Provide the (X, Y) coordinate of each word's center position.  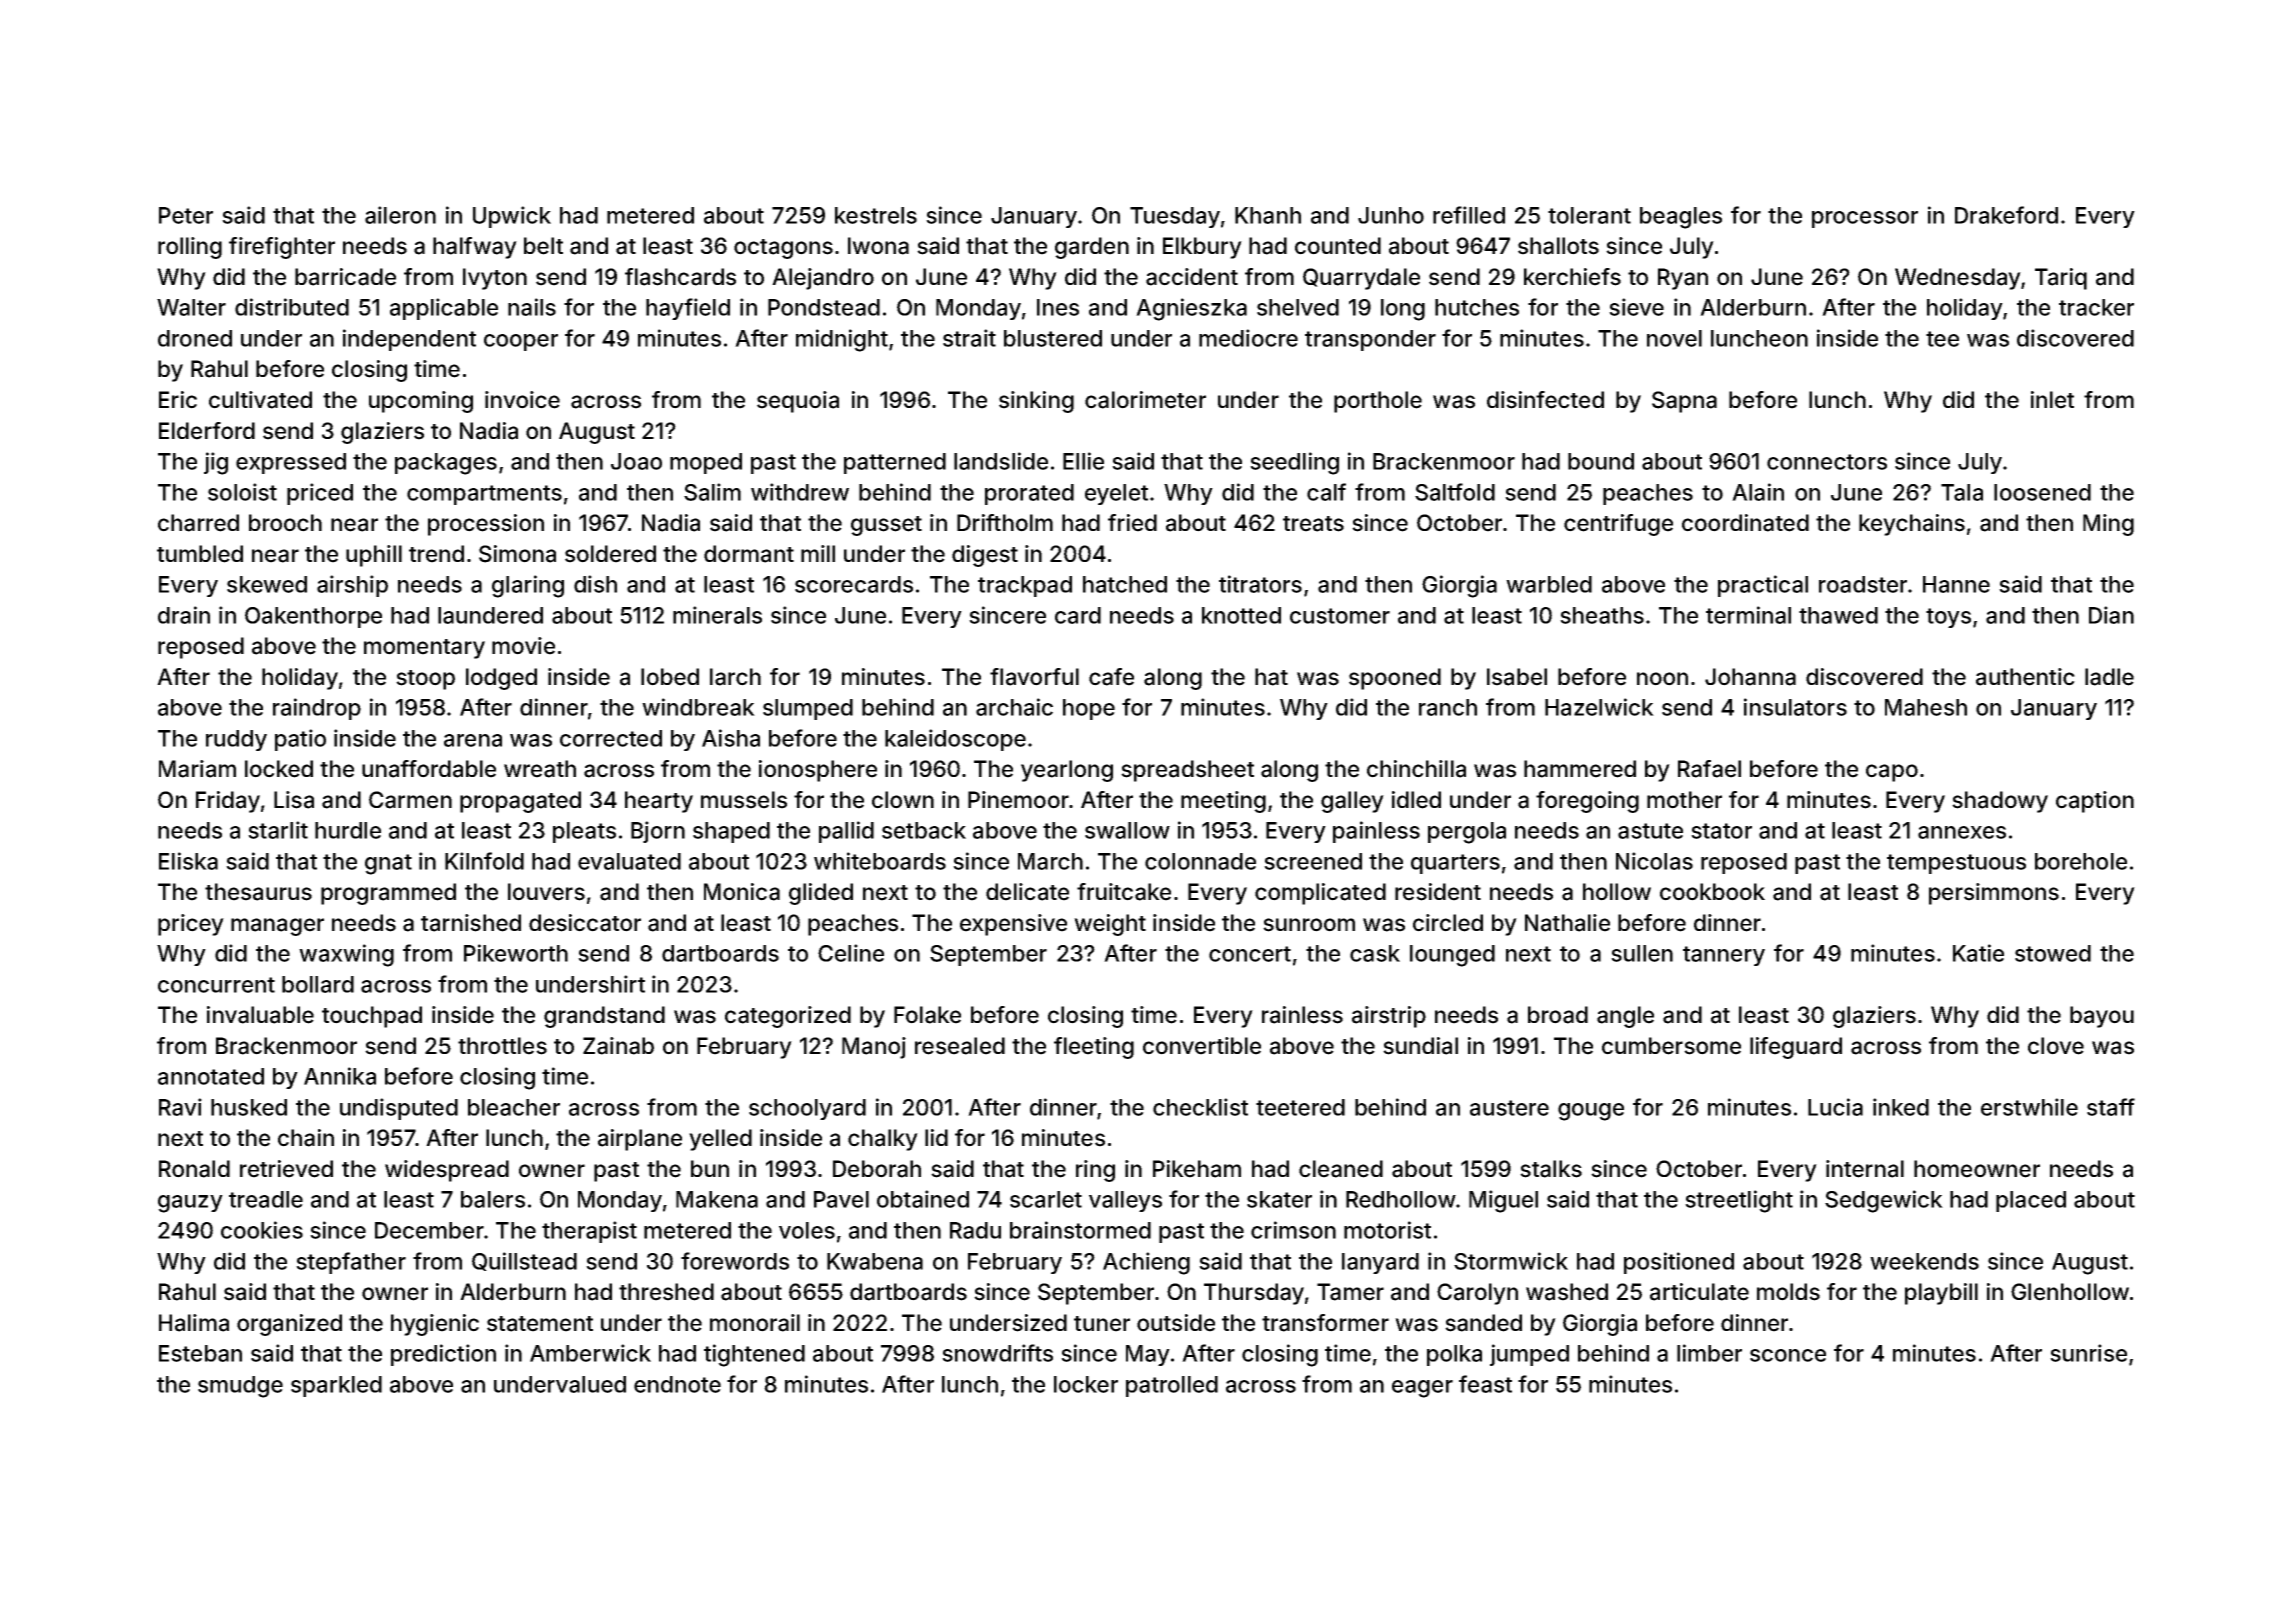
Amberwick (590, 1353)
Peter (186, 215)
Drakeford (2006, 215)
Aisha (731, 738)
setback (924, 830)
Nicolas (1654, 861)
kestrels (876, 215)
